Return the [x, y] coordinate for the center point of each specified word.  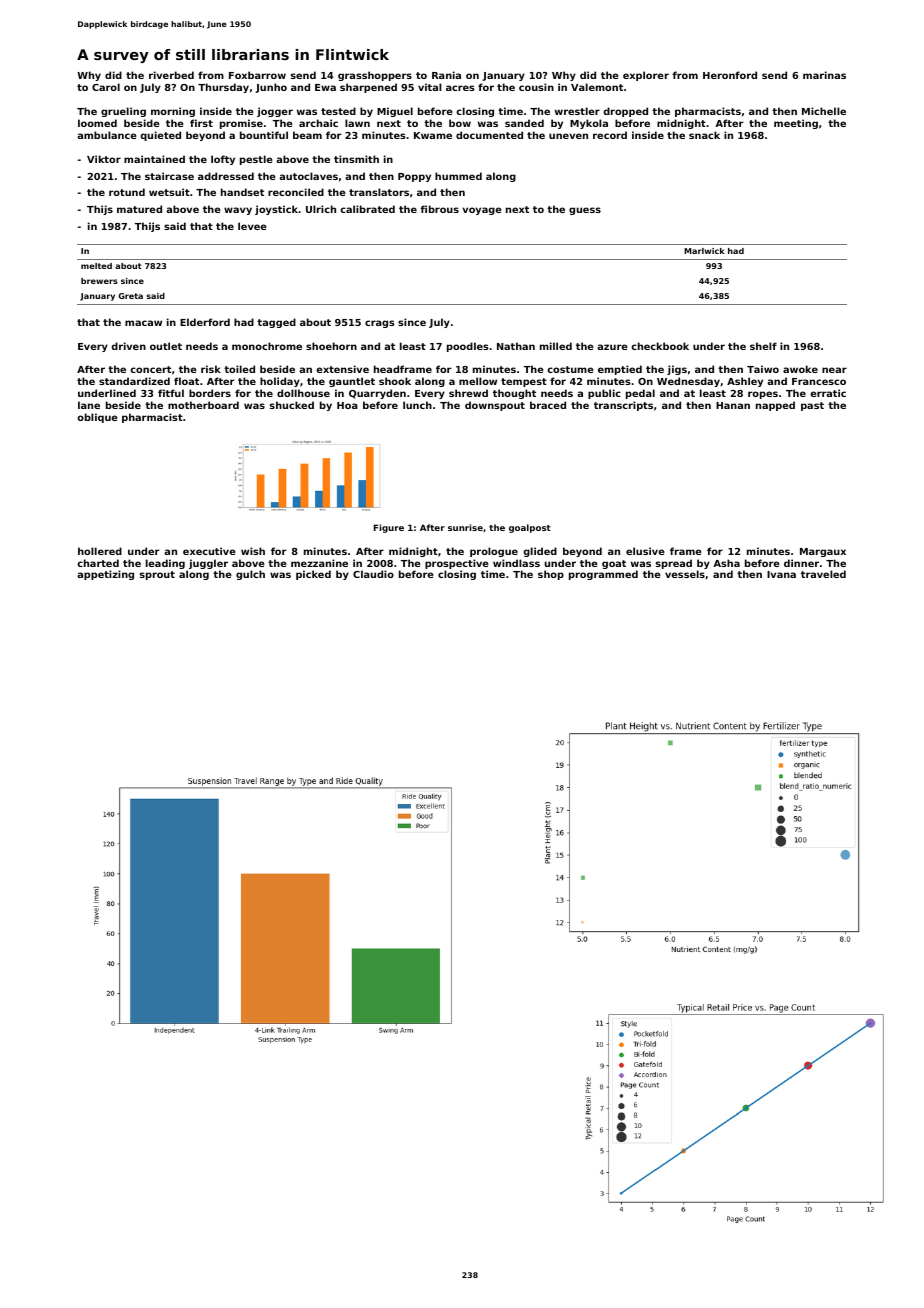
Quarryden [377, 394]
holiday [280, 382]
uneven [568, 136]
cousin [536, 87]
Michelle [824, 111]
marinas [824, 75]
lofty [223, 160]
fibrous [439, 209]
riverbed [171, 75]
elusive [645, 551]
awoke [800, 369]
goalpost [530, 528]
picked [313, 575]
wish [253, 551]
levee [252, 226]
